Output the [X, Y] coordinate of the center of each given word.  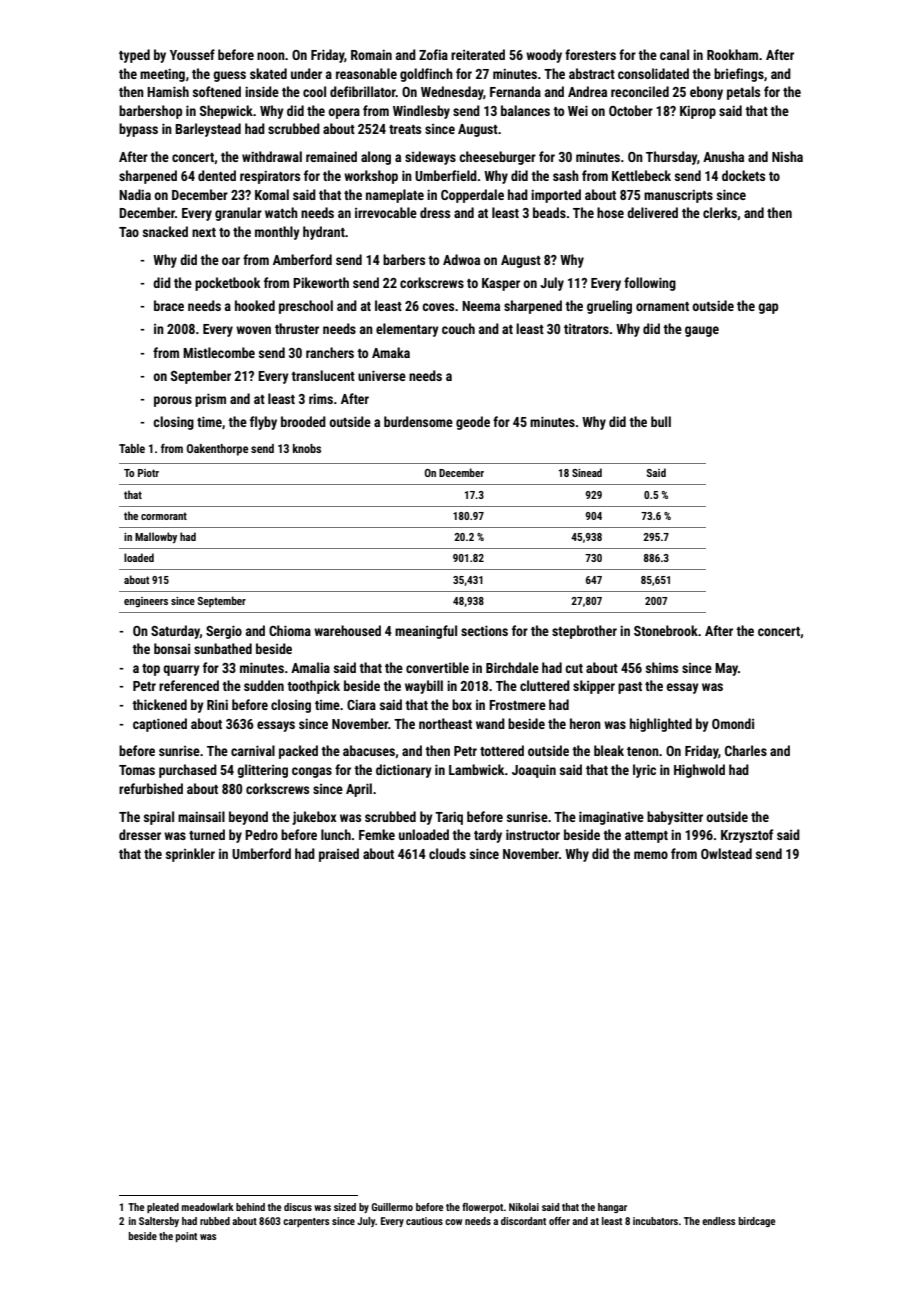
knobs [307, 448]
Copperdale [472, 196]
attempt [646, 837]
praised [339, 855]
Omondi [733, 723]
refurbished [151, 788]
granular [238, 214]
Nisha [787, 156]
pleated [163, 1208]
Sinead [587, 472]
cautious [424, 1221]
